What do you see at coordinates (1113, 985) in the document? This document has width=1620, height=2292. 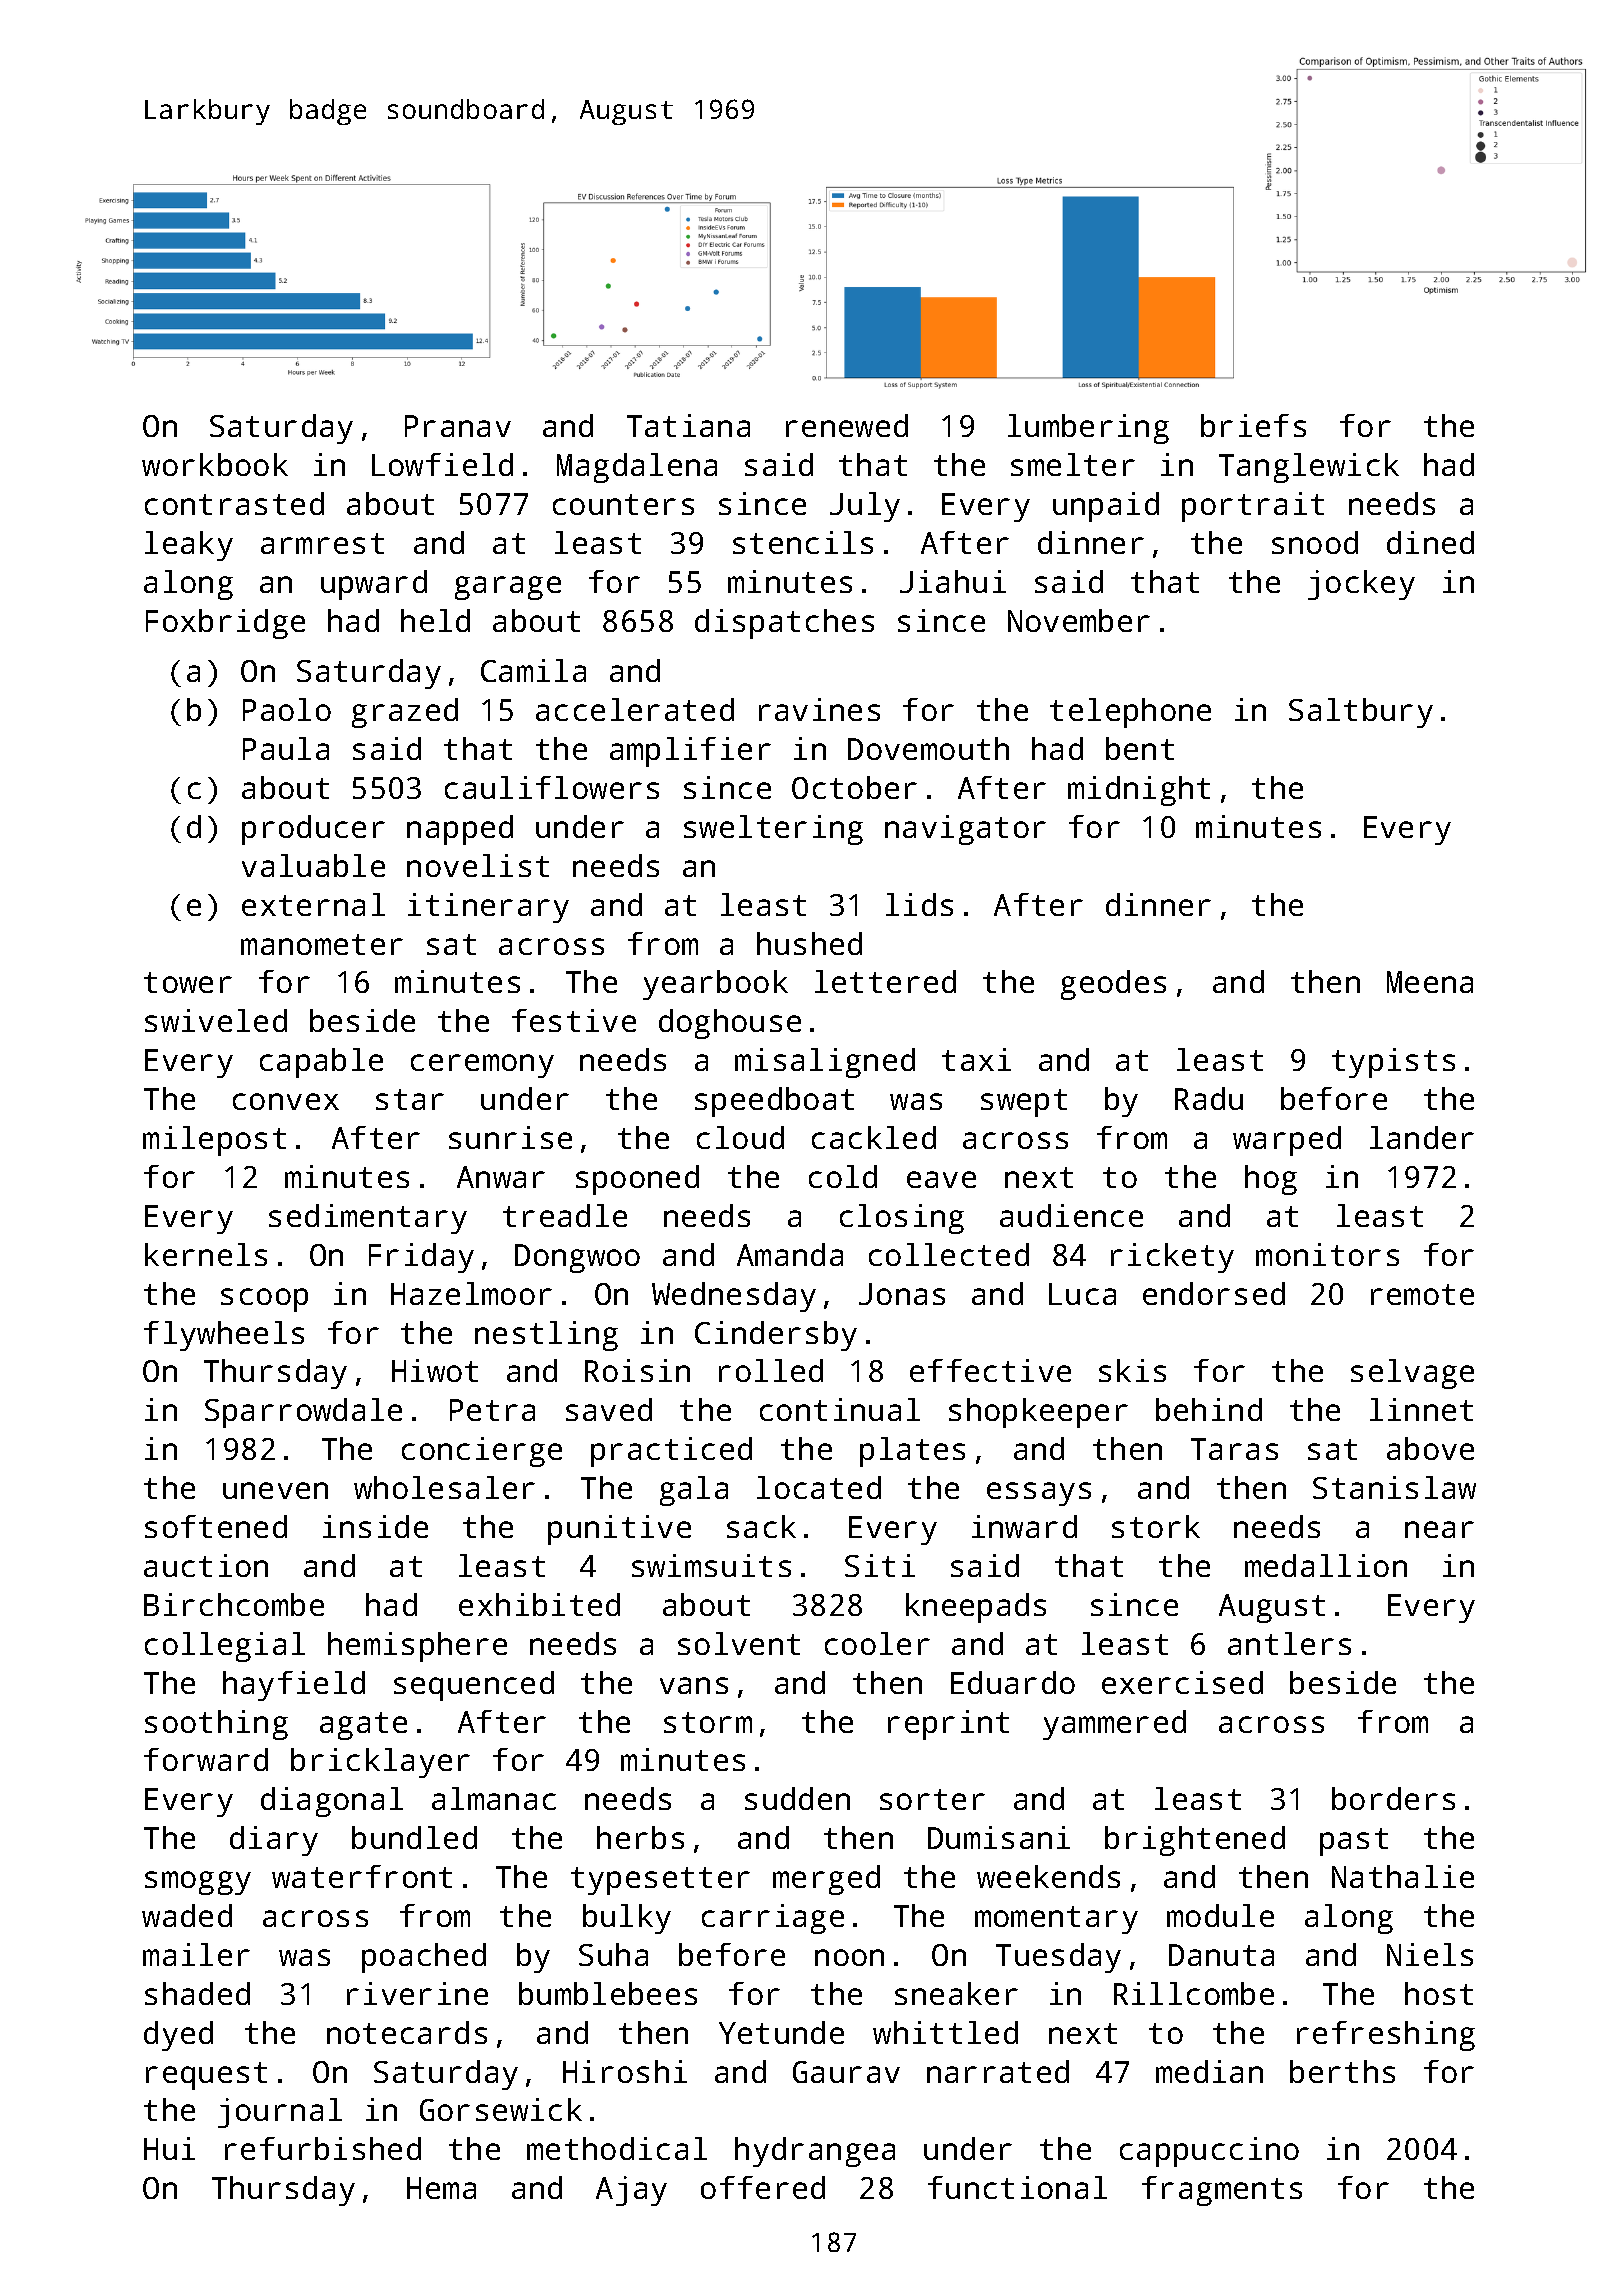 I see `geodes` at bounding box center [1113, 985].
